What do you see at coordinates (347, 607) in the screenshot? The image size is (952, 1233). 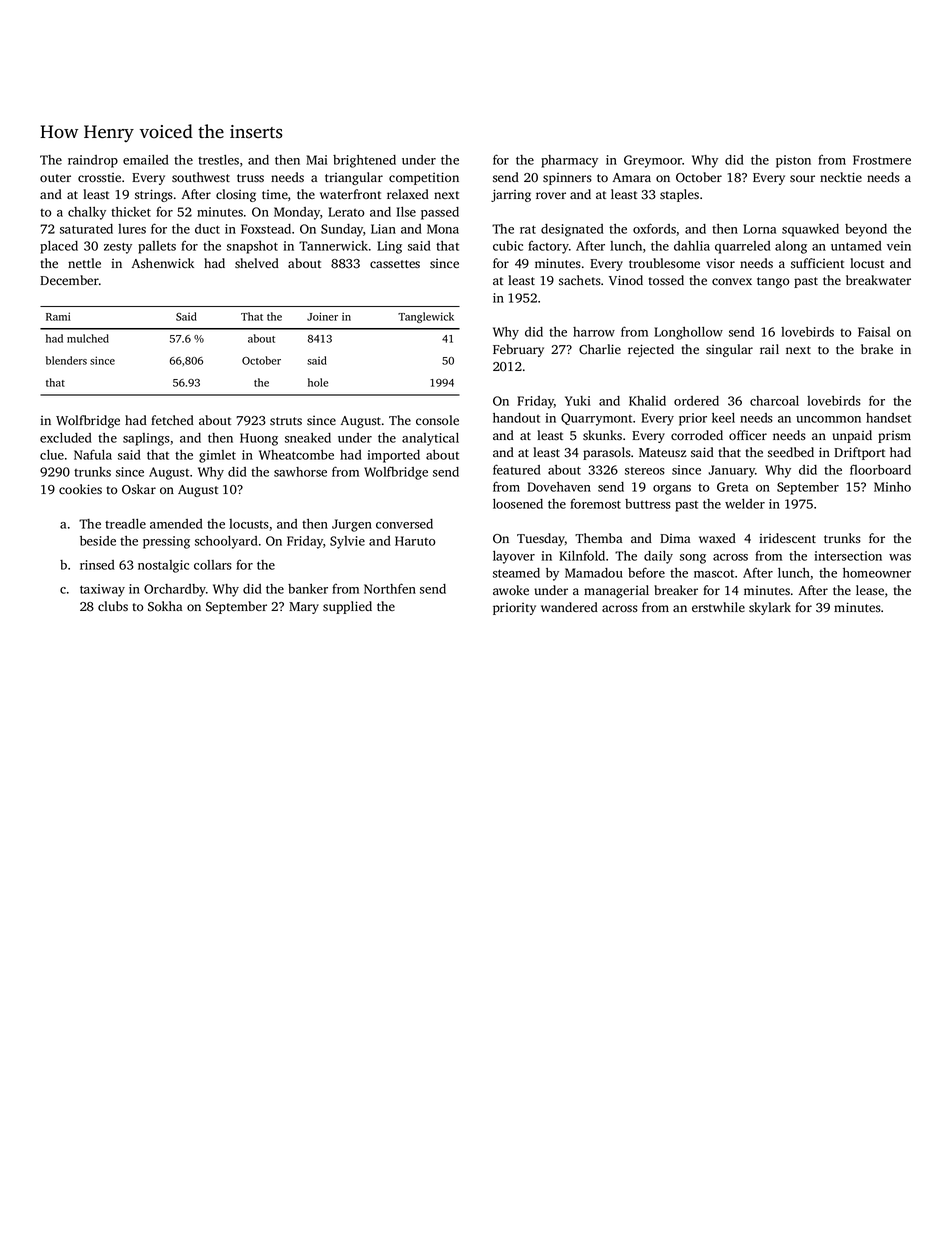 I see `supplied` at bounding box center [347, 607].
